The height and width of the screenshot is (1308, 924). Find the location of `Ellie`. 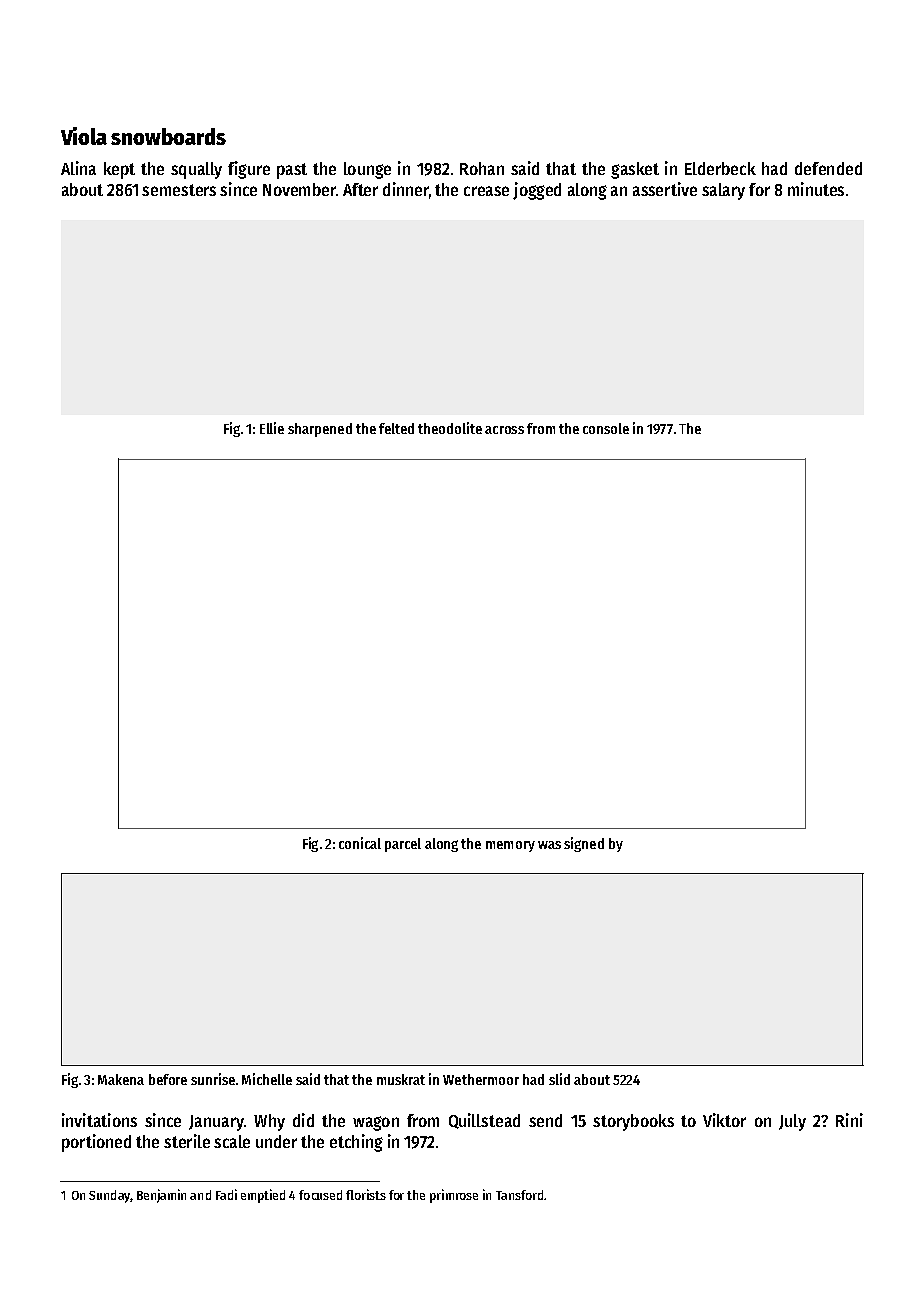

Ellie is located at coordinates (272, 428).
